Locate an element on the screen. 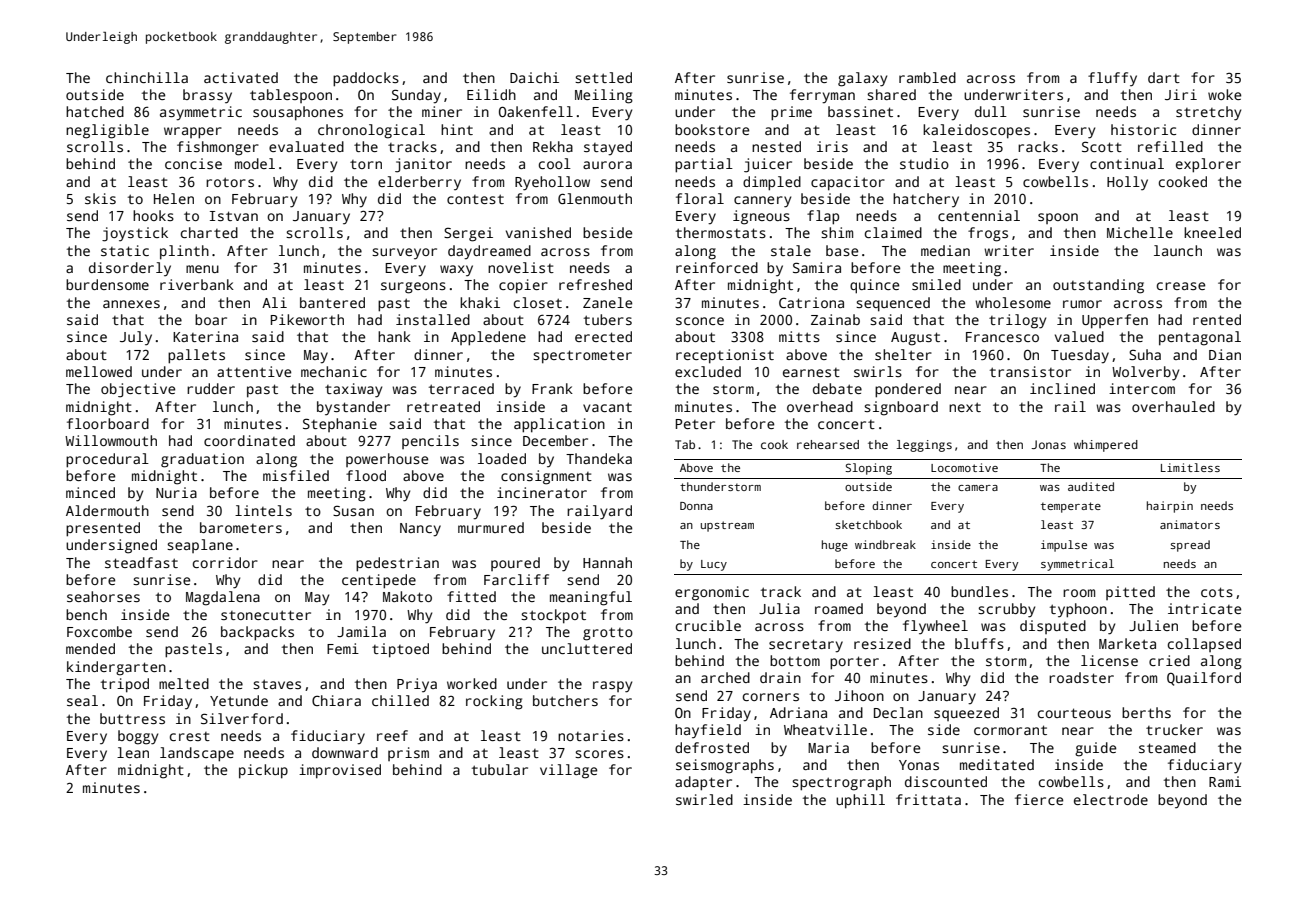 The height and width of the screenshot is (924, 1308). lean is located at coordinates (133, 752).
